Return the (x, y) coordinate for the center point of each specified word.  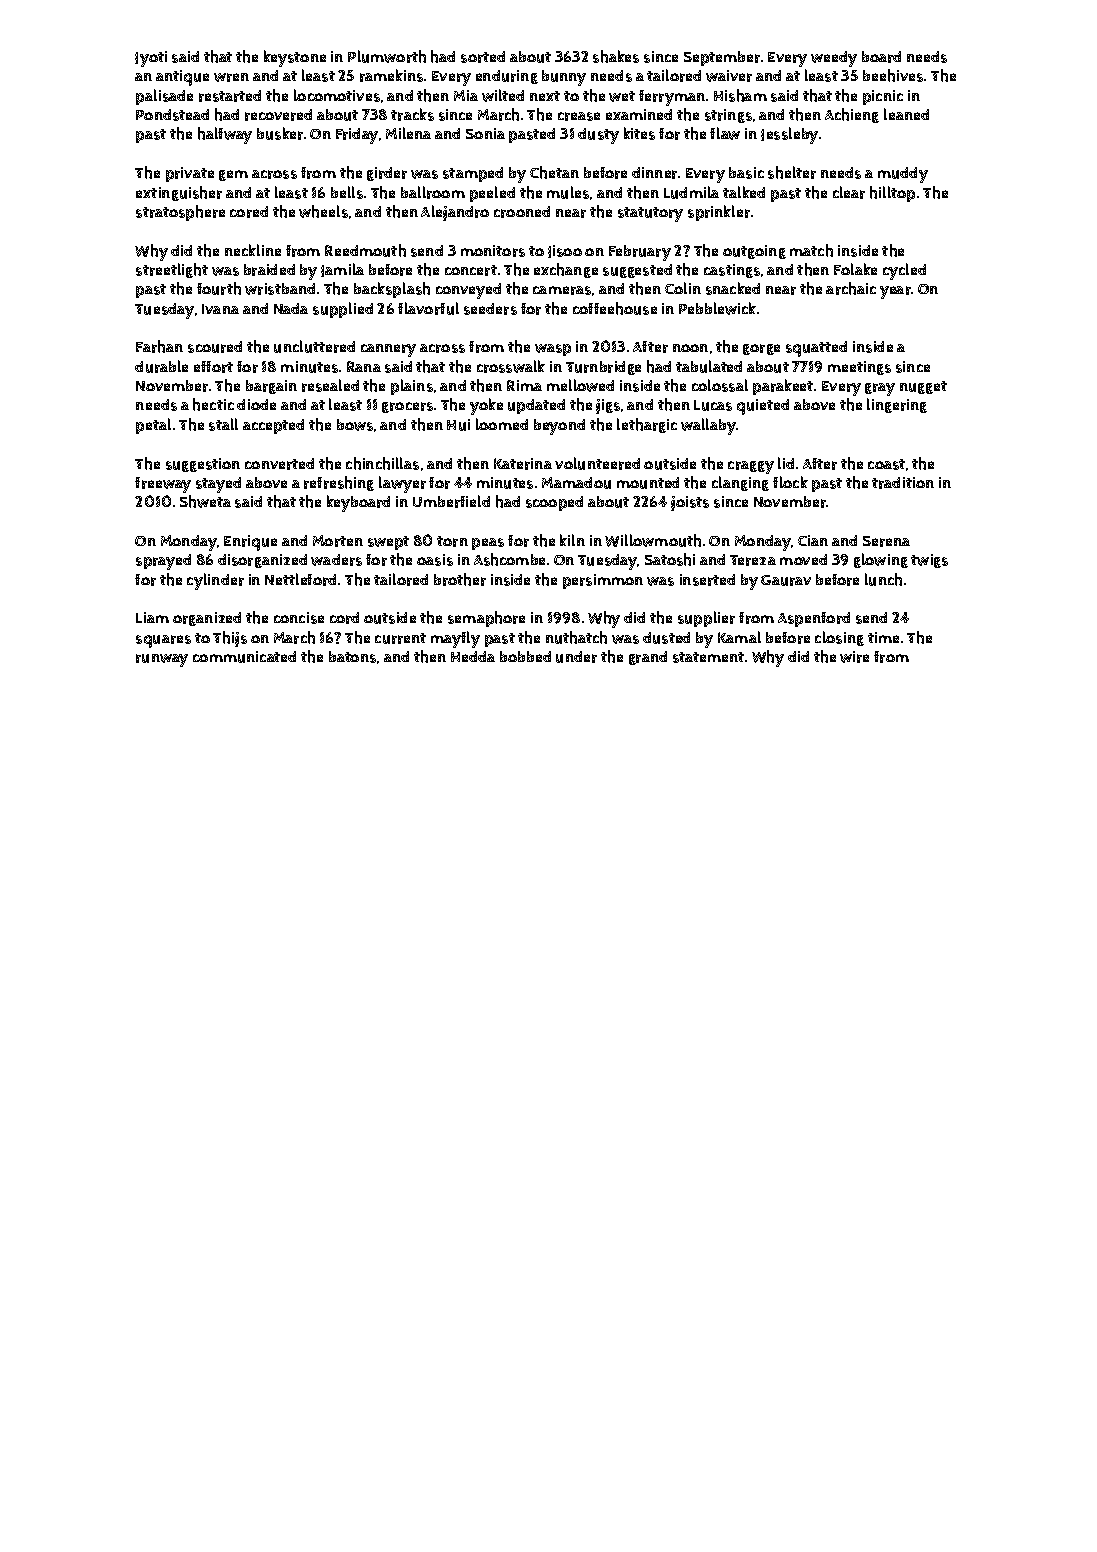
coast (886, 464)
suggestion (203, 465)
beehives (893, 75)
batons (352, 657)
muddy (903, 175)
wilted (503, 95)
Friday (357, 136)
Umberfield (451, 501)
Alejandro (455, 213)
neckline (253, 250)
